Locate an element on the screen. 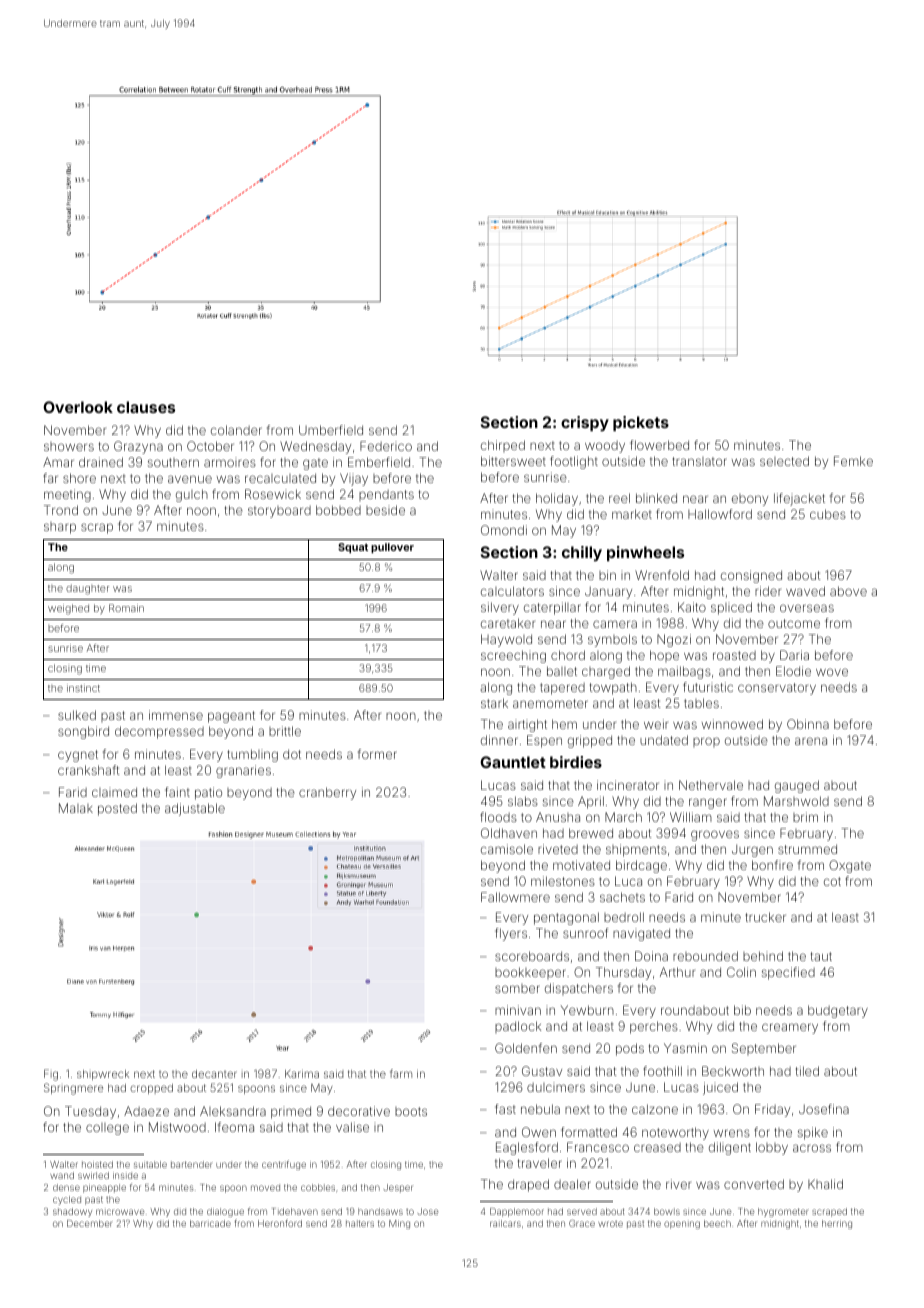 This screenshot has width=924, height=1308. roasted is located at coordinates (734, 655).
